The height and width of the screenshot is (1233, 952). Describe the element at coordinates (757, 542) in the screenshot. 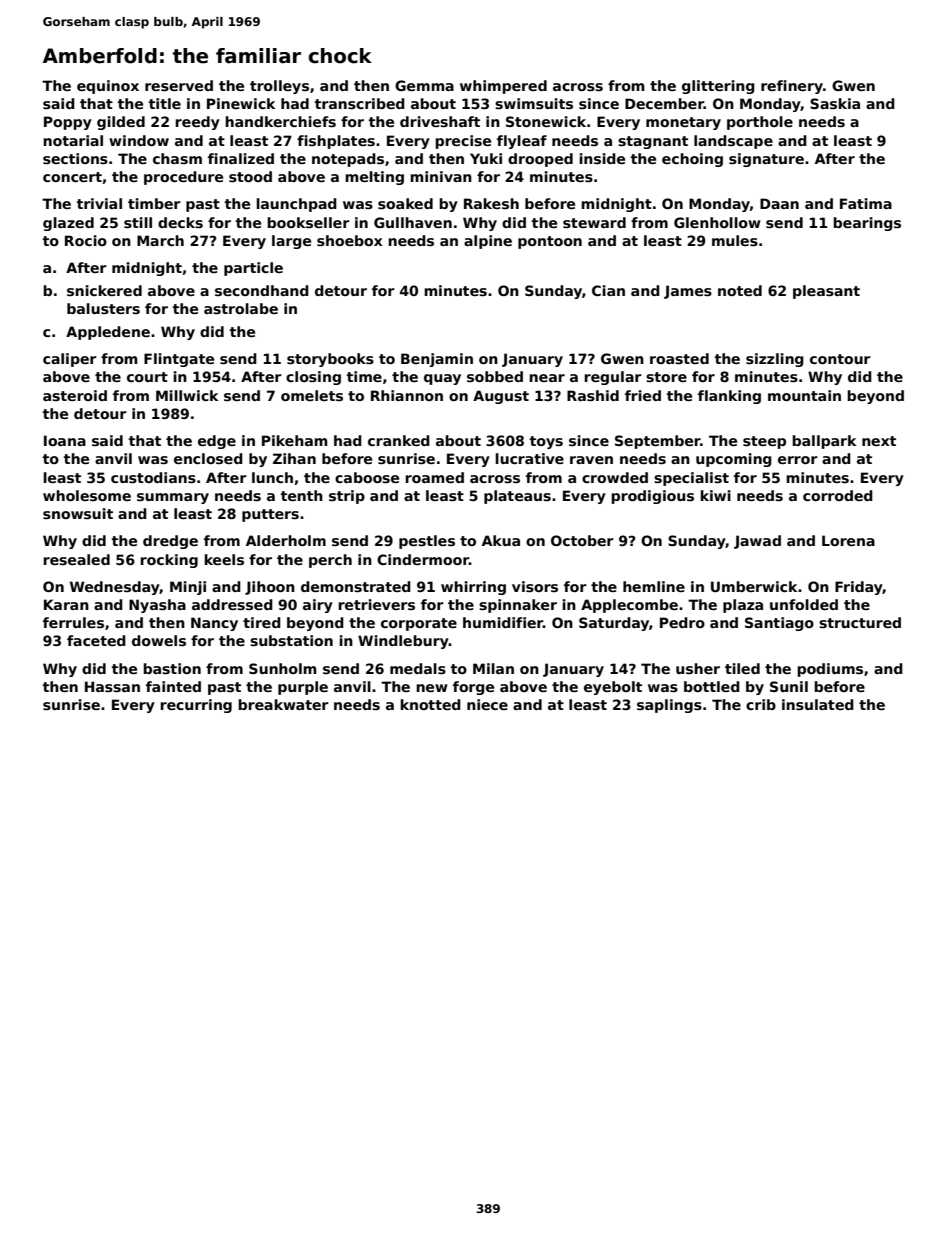

I see `Jawad` at that location.
